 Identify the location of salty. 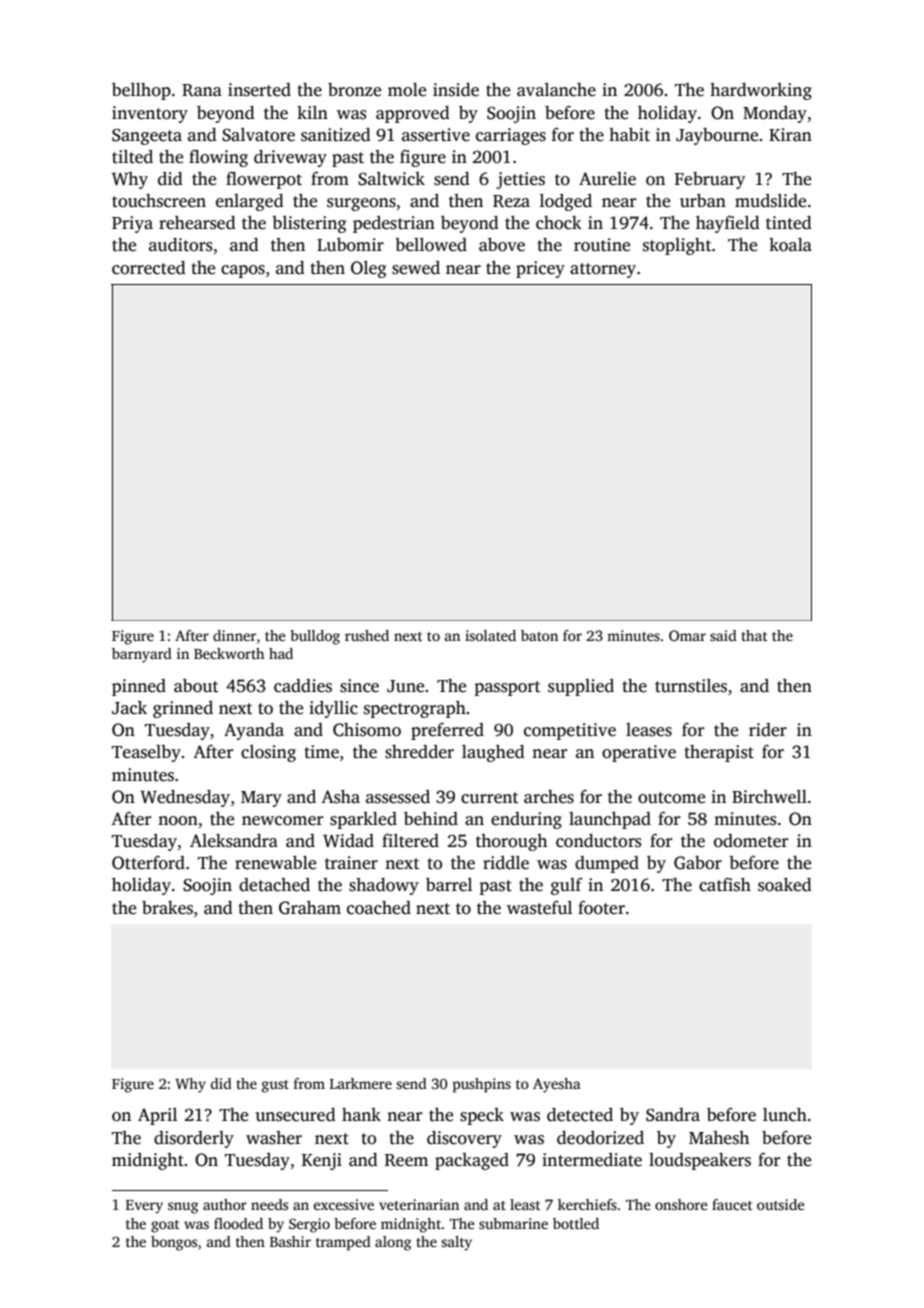
(456, 1243).
